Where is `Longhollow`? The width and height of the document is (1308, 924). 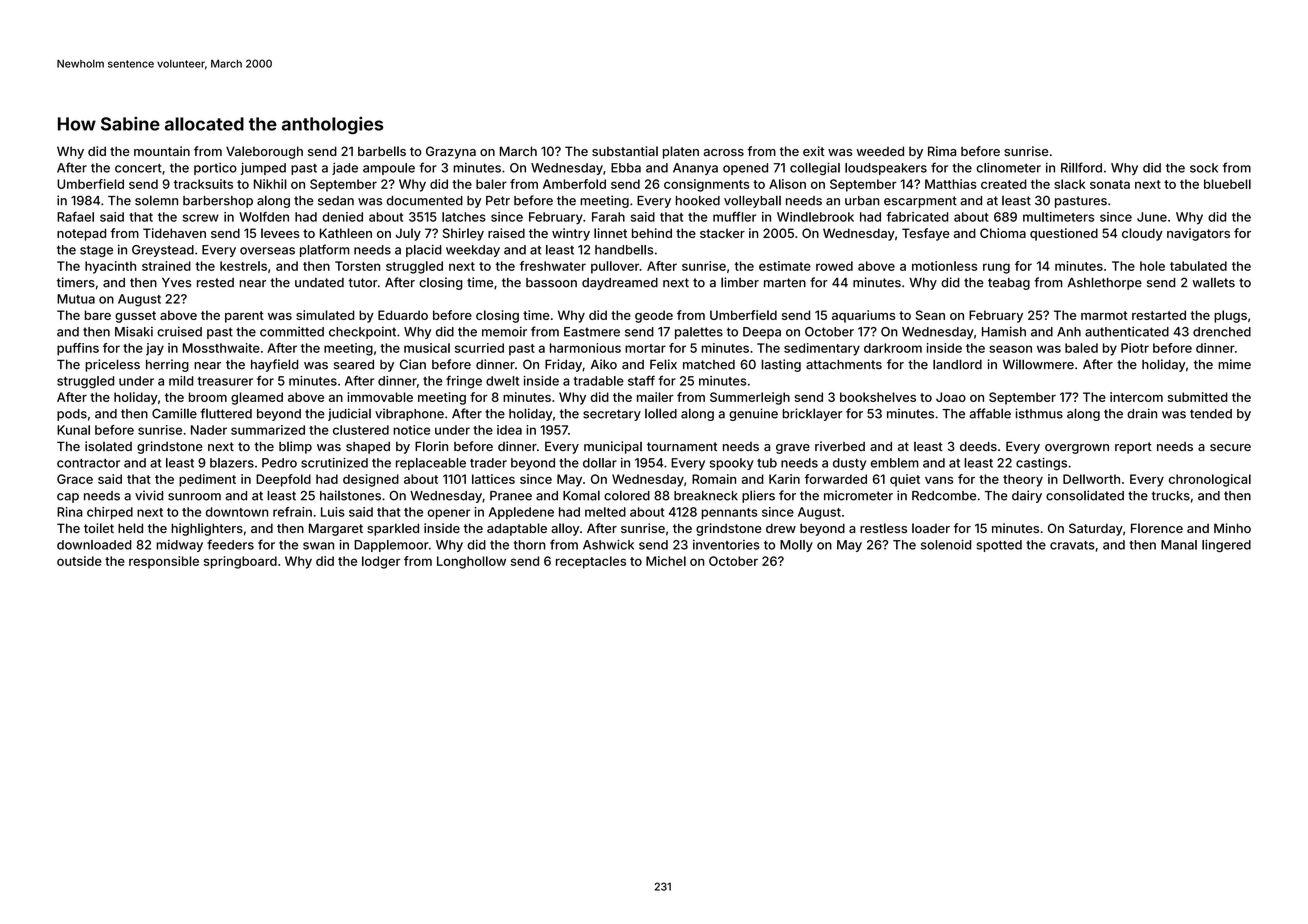 Longhollow is located at coordinates (471, 562).
